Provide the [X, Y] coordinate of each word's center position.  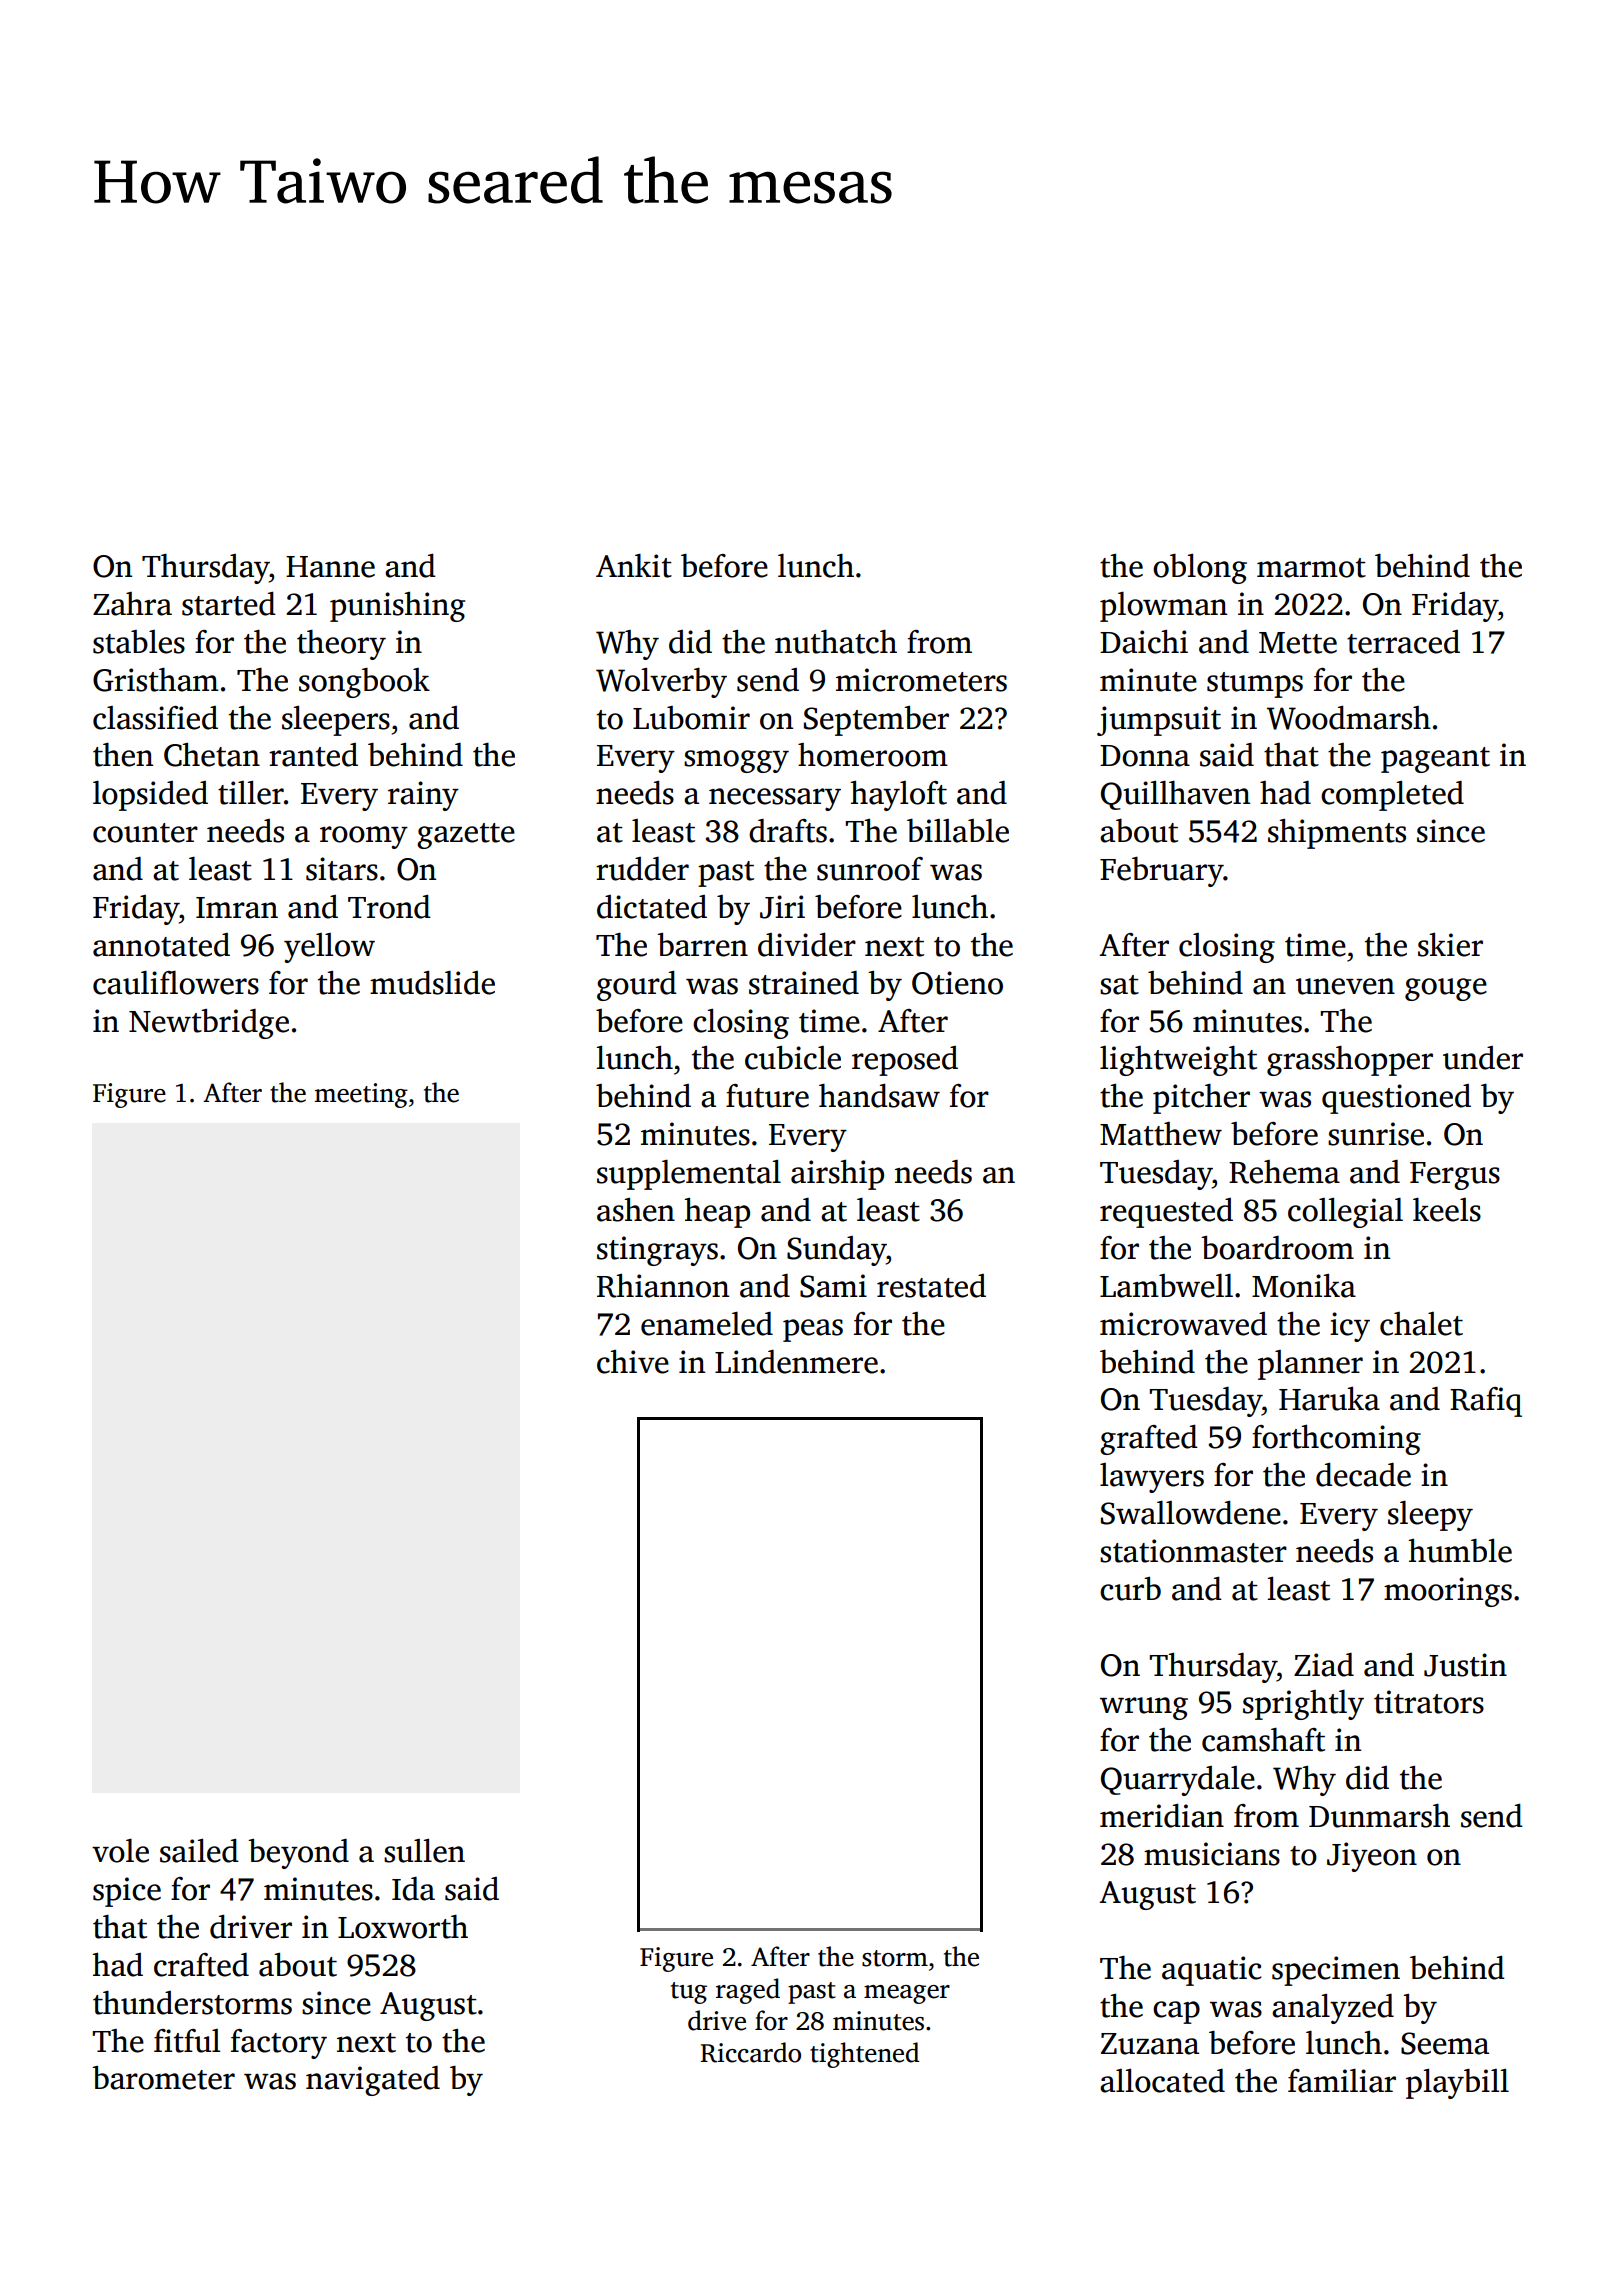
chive [633, 1362]
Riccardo [751, 2052]
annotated [161, 945]
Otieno [957, 983]
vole [120, 1851]
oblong [1200, 569]
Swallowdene [1191, 1513]
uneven [1345, 986]
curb [1130, 1589]
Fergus [1455, 1176]
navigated [373, 2081]
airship [837, 1175]
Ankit [634, 566]
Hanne [330, 567]
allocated [1162, 2081]
